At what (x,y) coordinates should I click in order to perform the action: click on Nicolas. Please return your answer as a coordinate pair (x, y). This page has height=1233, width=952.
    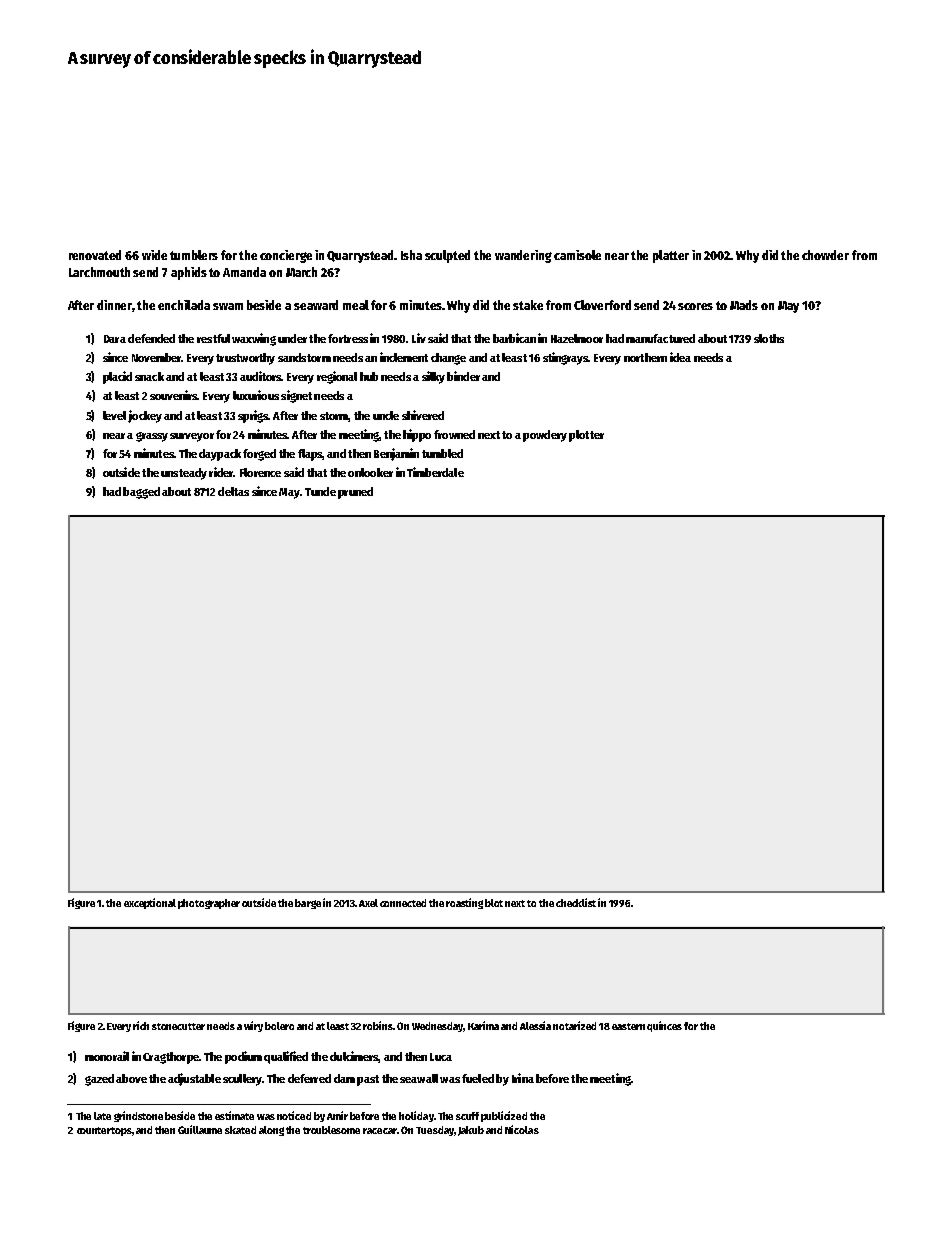
    Looking at the image, I should click on (522, 1129).
